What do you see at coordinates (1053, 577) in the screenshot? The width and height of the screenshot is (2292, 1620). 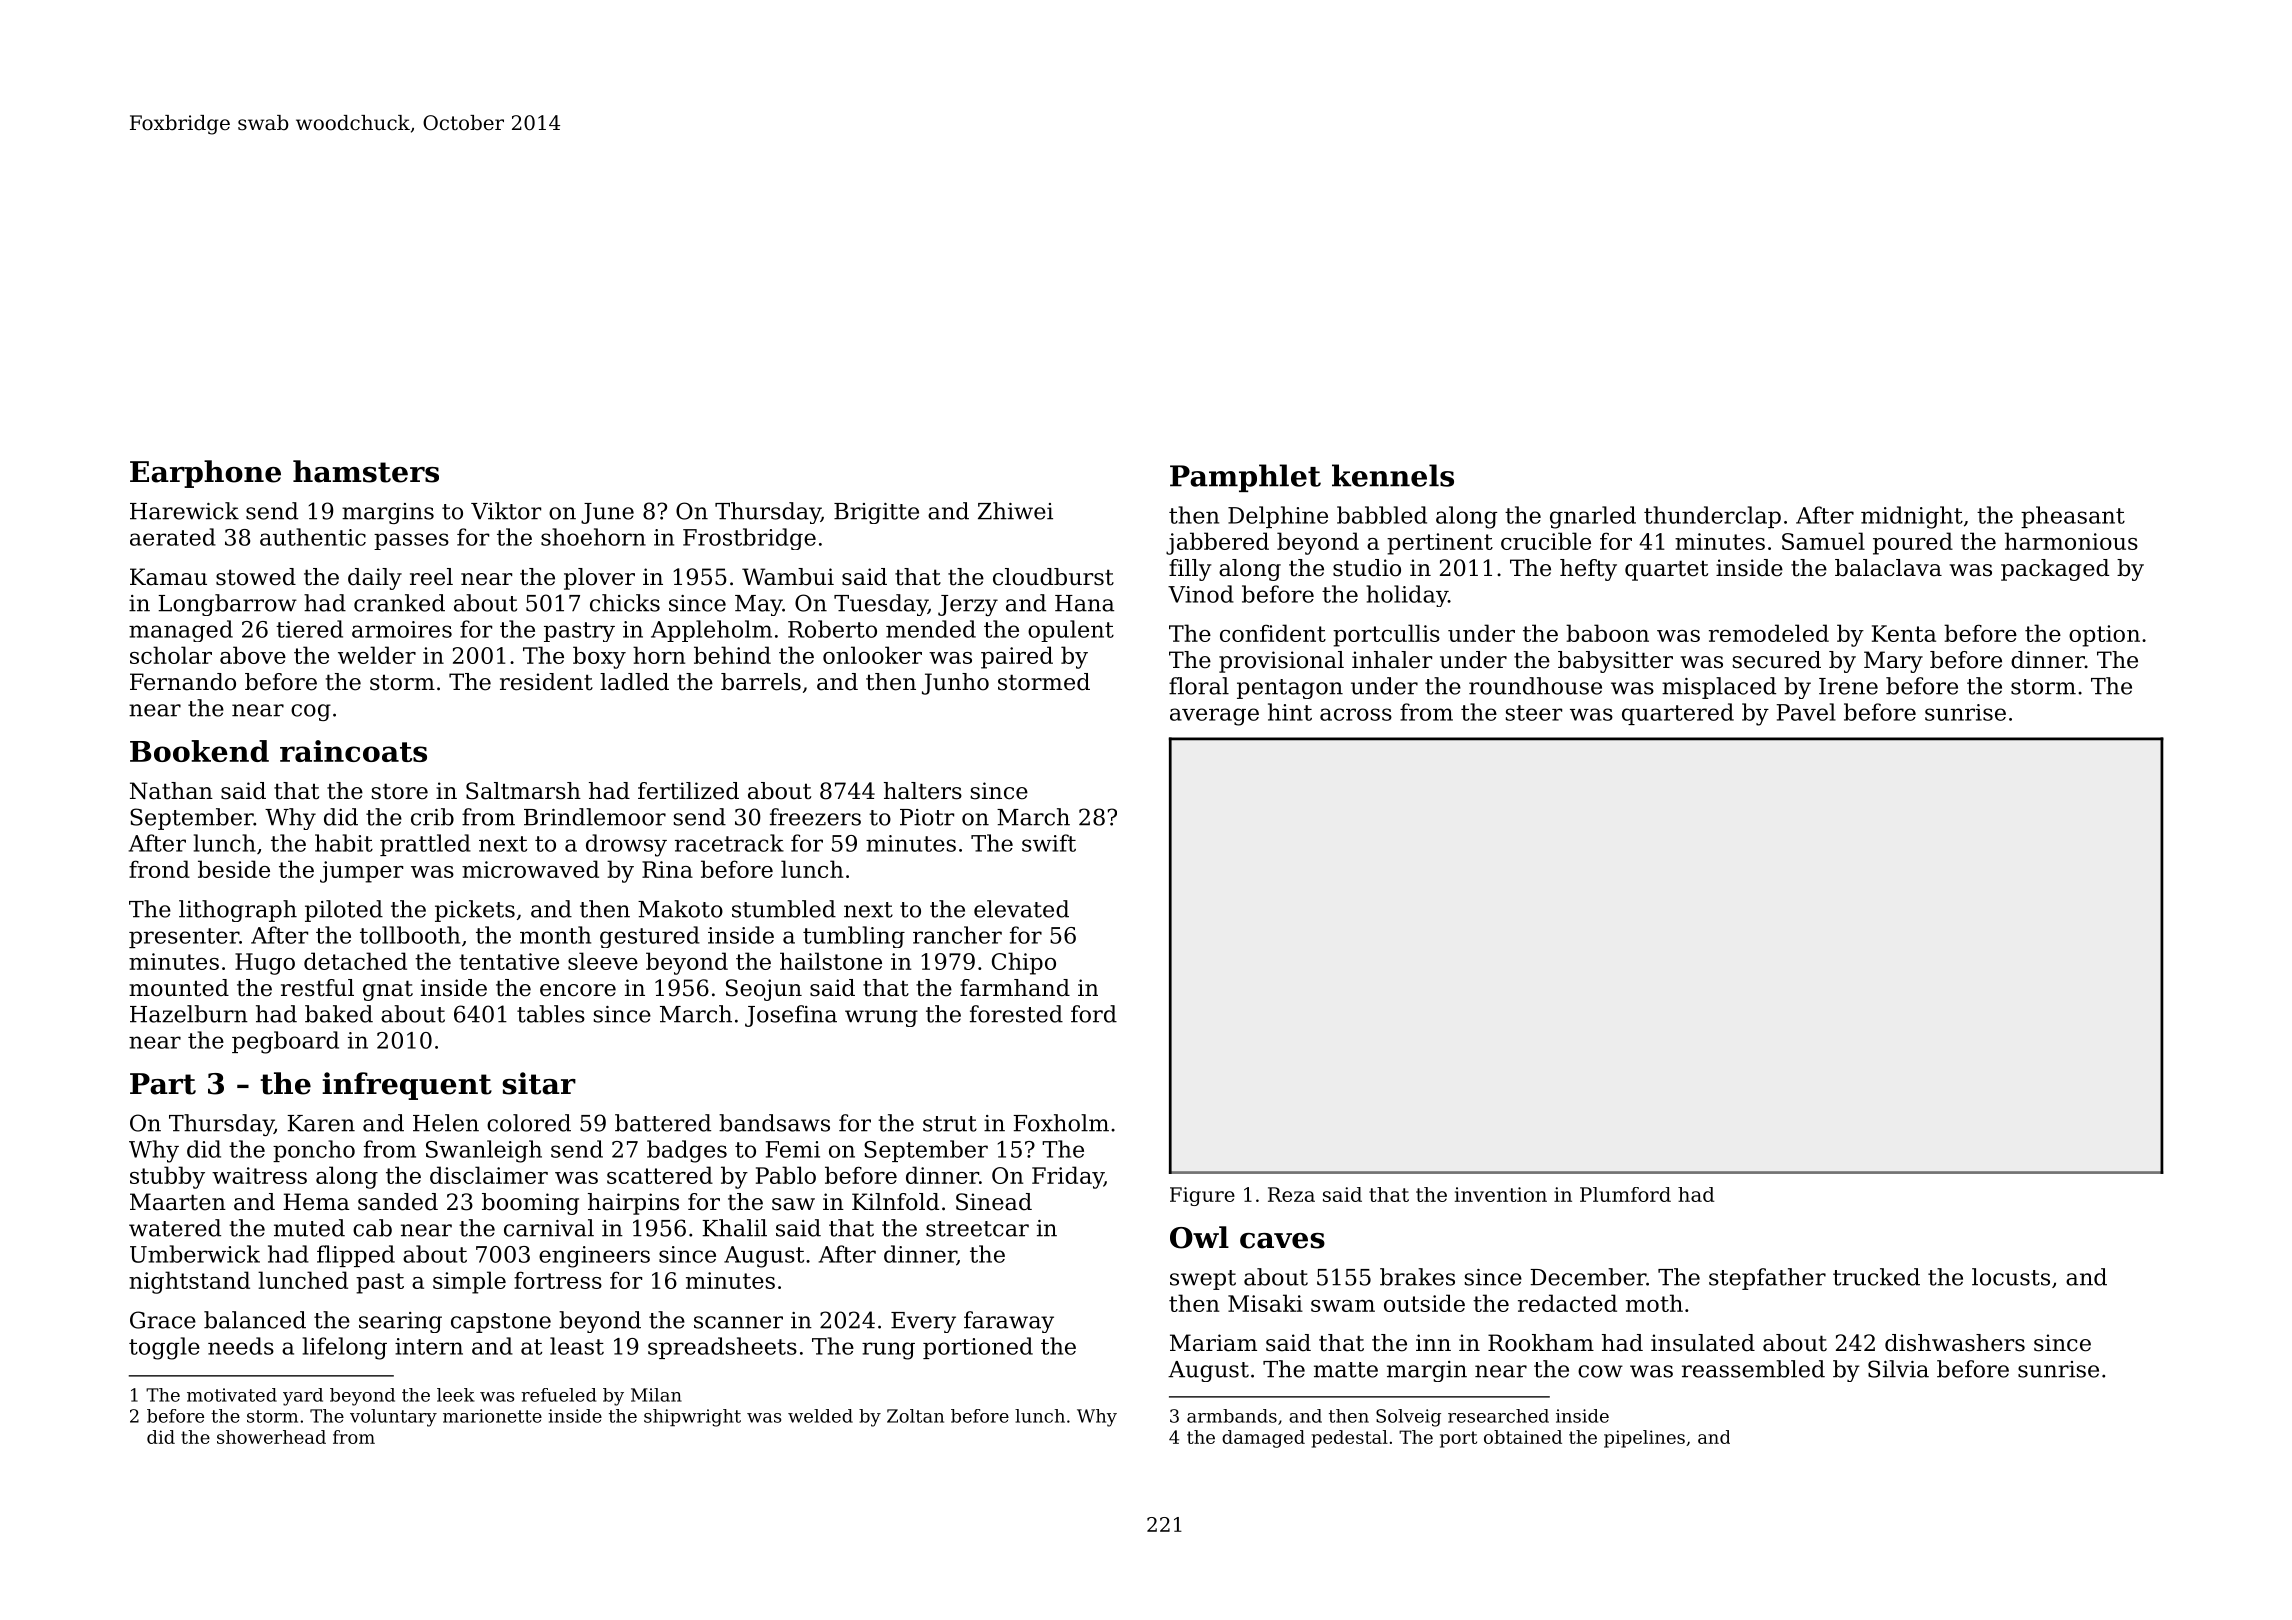 I see `cloudburst` at bounding box center [1053, 577].
